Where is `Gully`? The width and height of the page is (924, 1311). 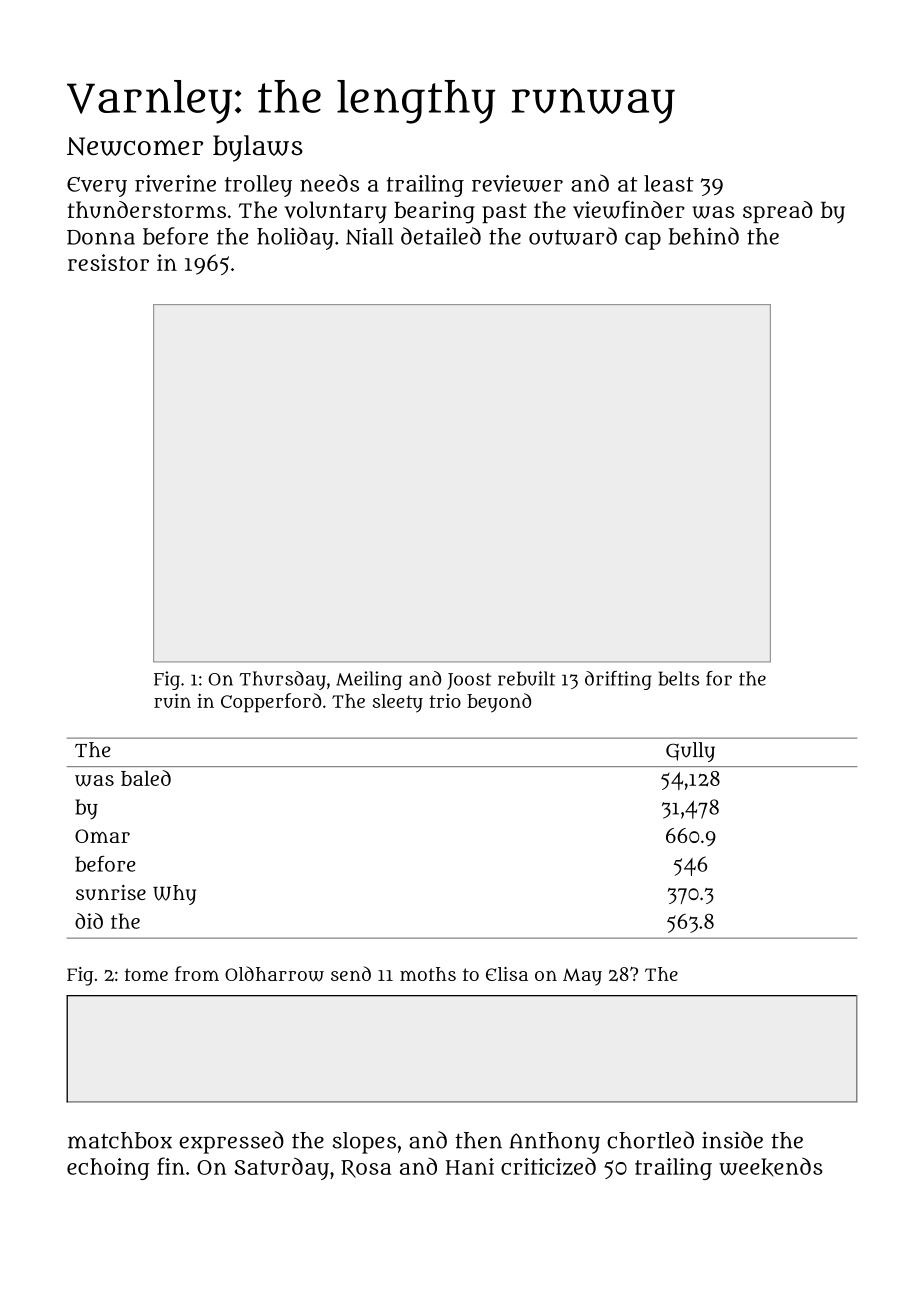
Gully is located at coordinates (690, 752).
